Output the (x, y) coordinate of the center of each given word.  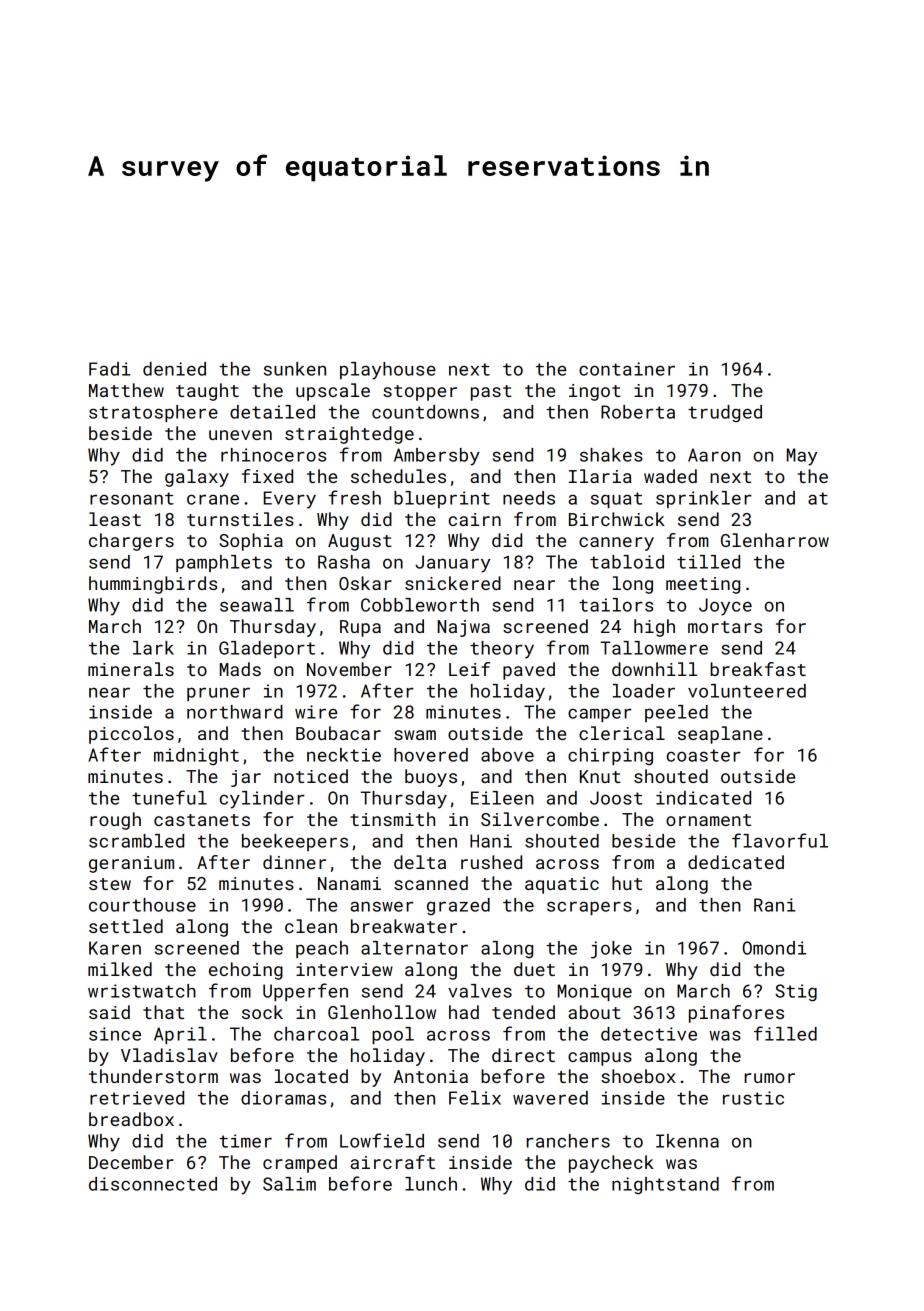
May (802, 457)
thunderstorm (153, 1076)
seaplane (720, 735)
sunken (295, 369)
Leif (469, 669)
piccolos (131, 735)
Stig (796, 993)
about (594, 1012)
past (491, 393)
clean (311, 926)
